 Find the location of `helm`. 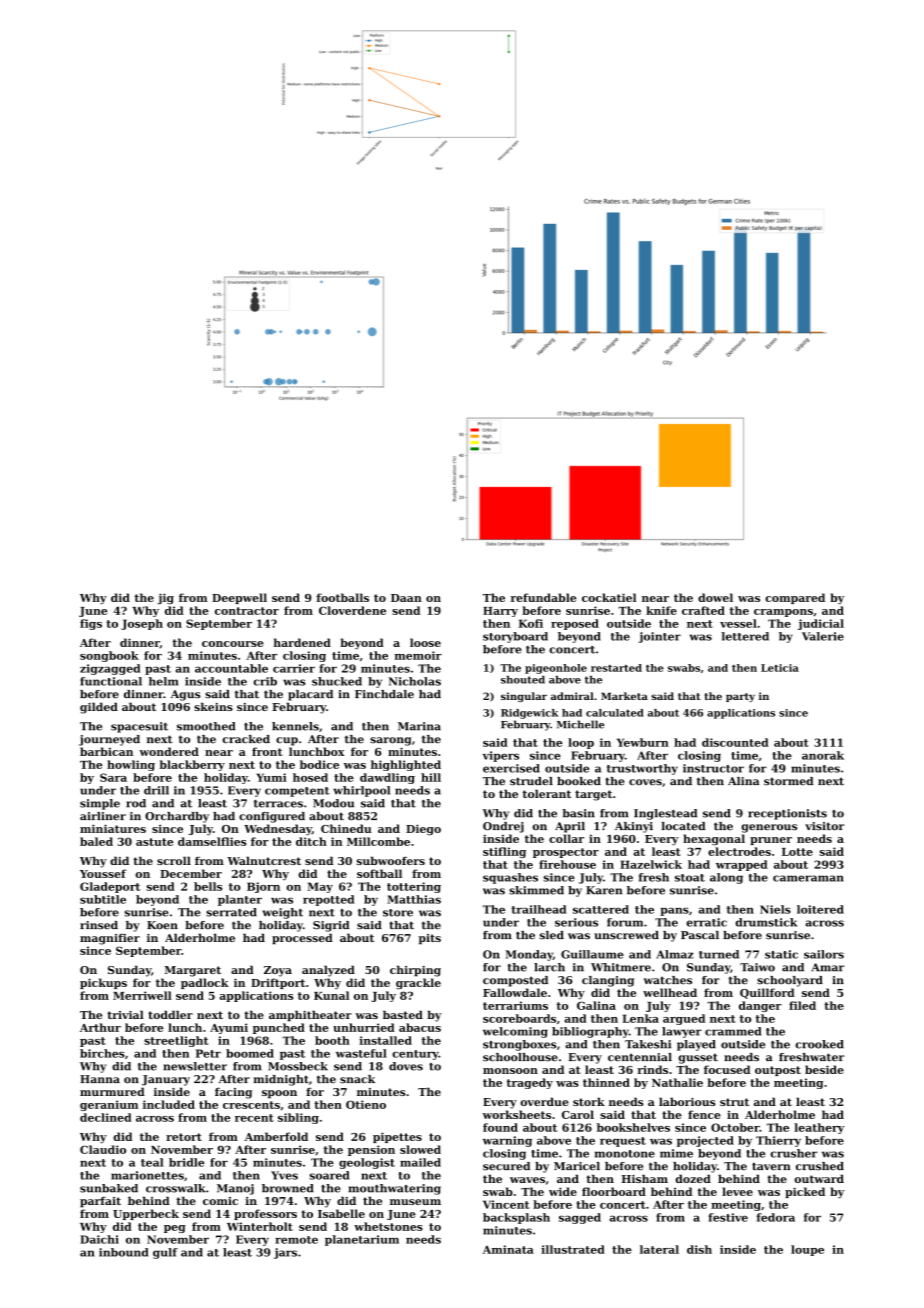

helm is located at coordinates (163, 681).
